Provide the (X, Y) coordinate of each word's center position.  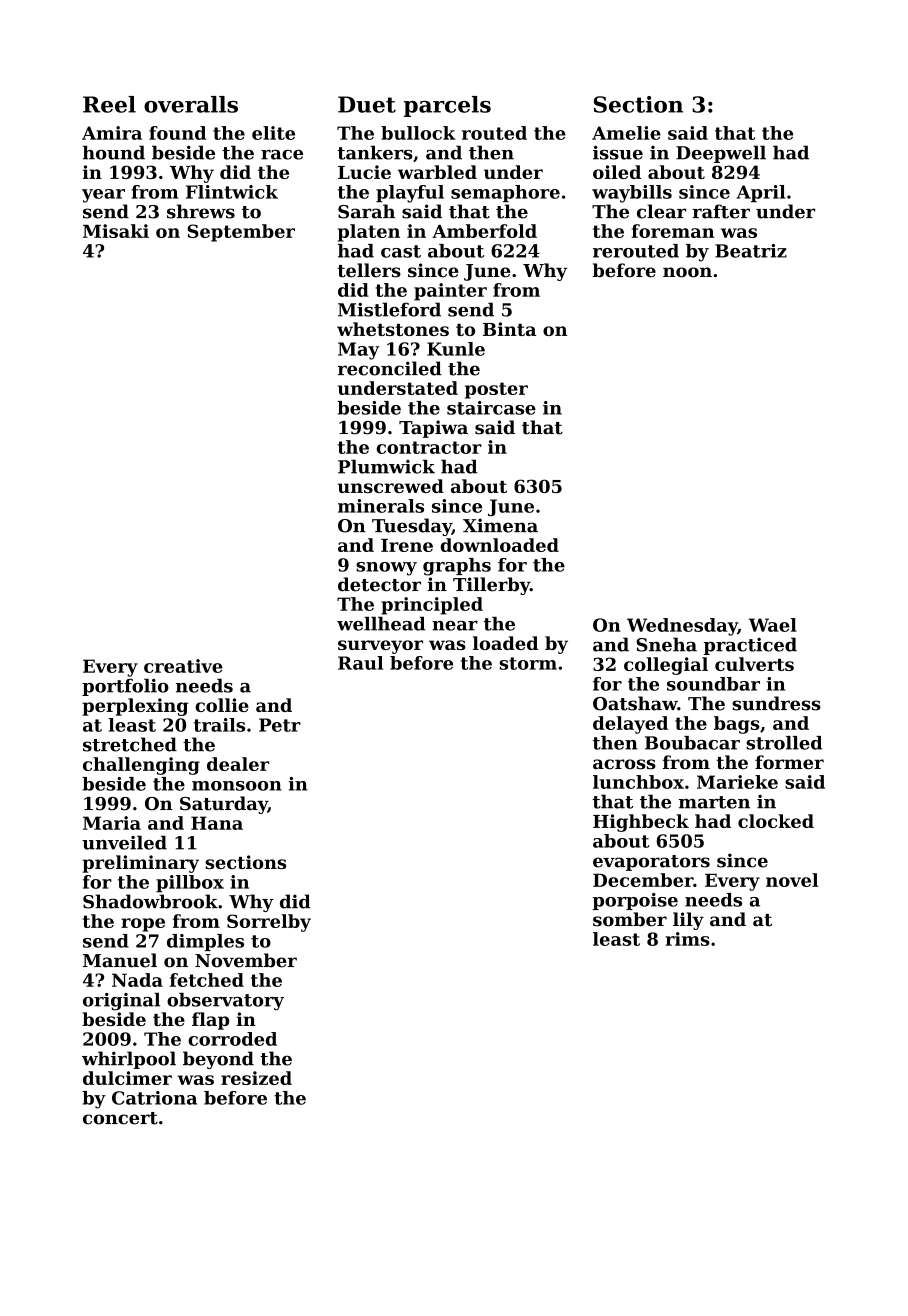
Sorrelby (269, 923)
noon (687, 272)
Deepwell (721, 154)
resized (256, 1078)
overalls (191, 104)
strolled (784, 743)
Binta (509, 329)
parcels (447, 106)
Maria (112, 823)
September (241, 233)
